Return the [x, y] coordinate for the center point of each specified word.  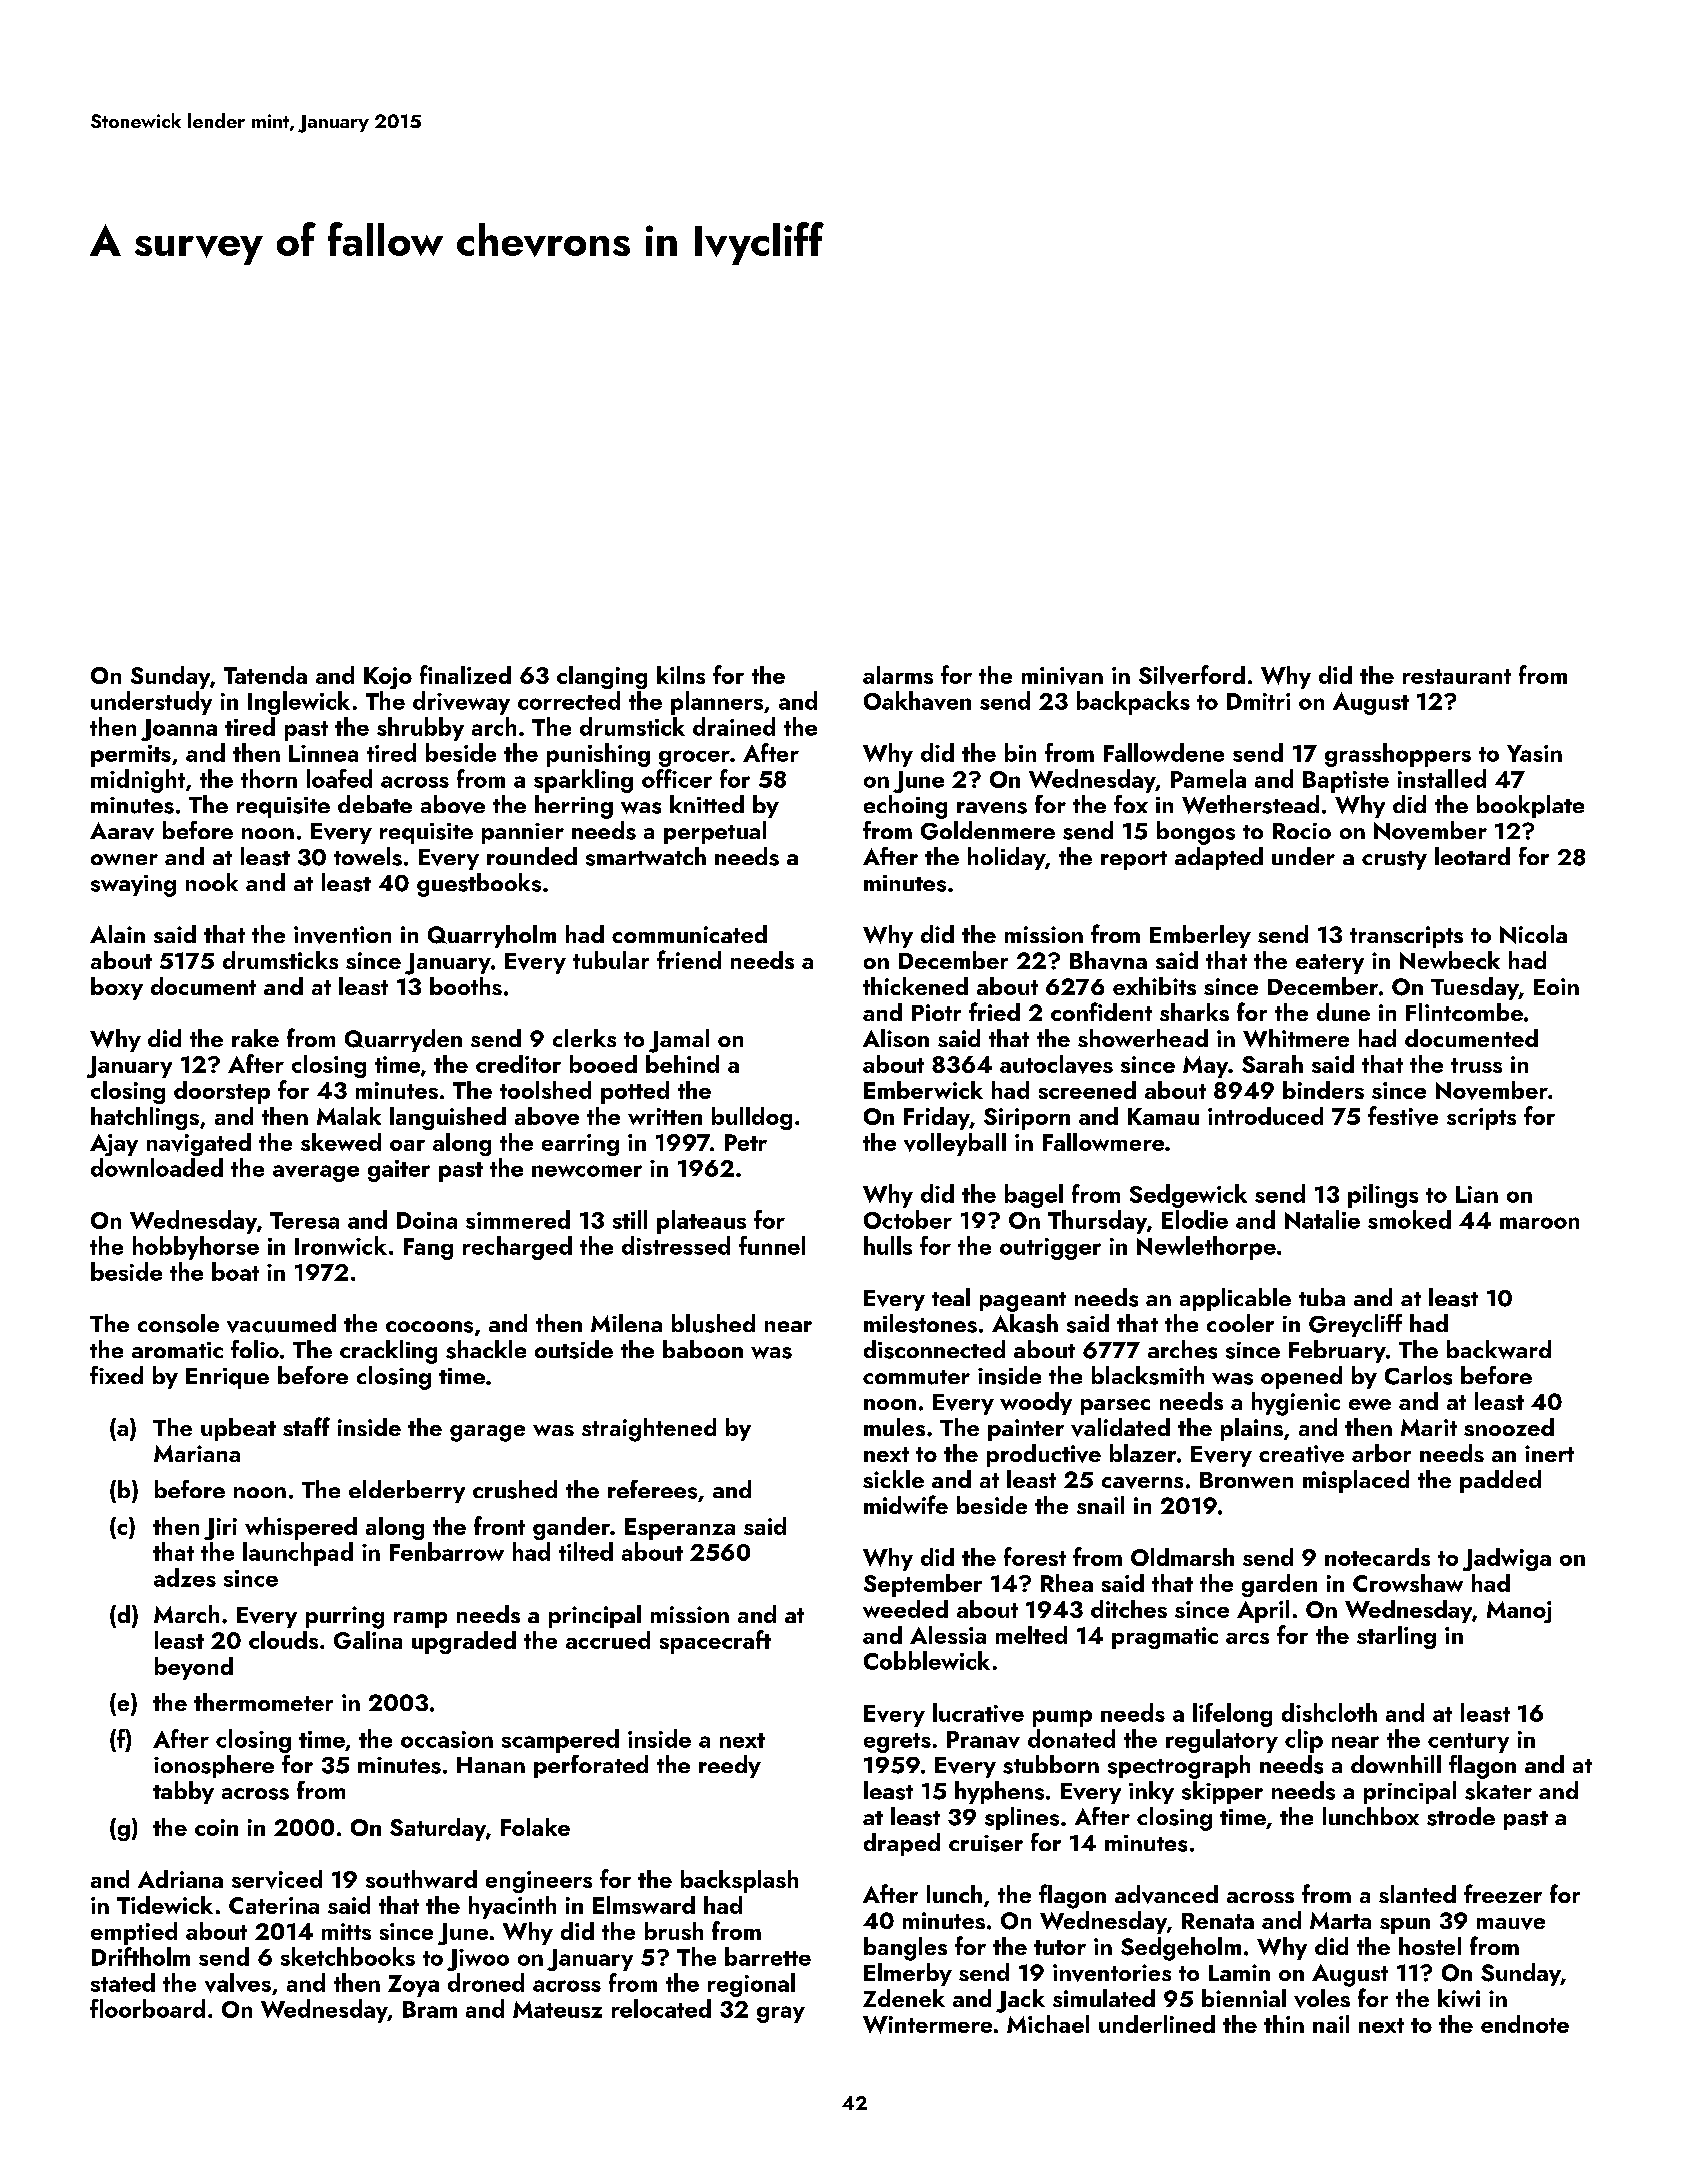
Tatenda [265, 675]
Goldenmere [988, 830]
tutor [1060, 1947]
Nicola [1533, 934]
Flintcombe [1464, 1012]
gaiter [399, 1171]
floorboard [147, 2008]
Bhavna [1108, 960]
